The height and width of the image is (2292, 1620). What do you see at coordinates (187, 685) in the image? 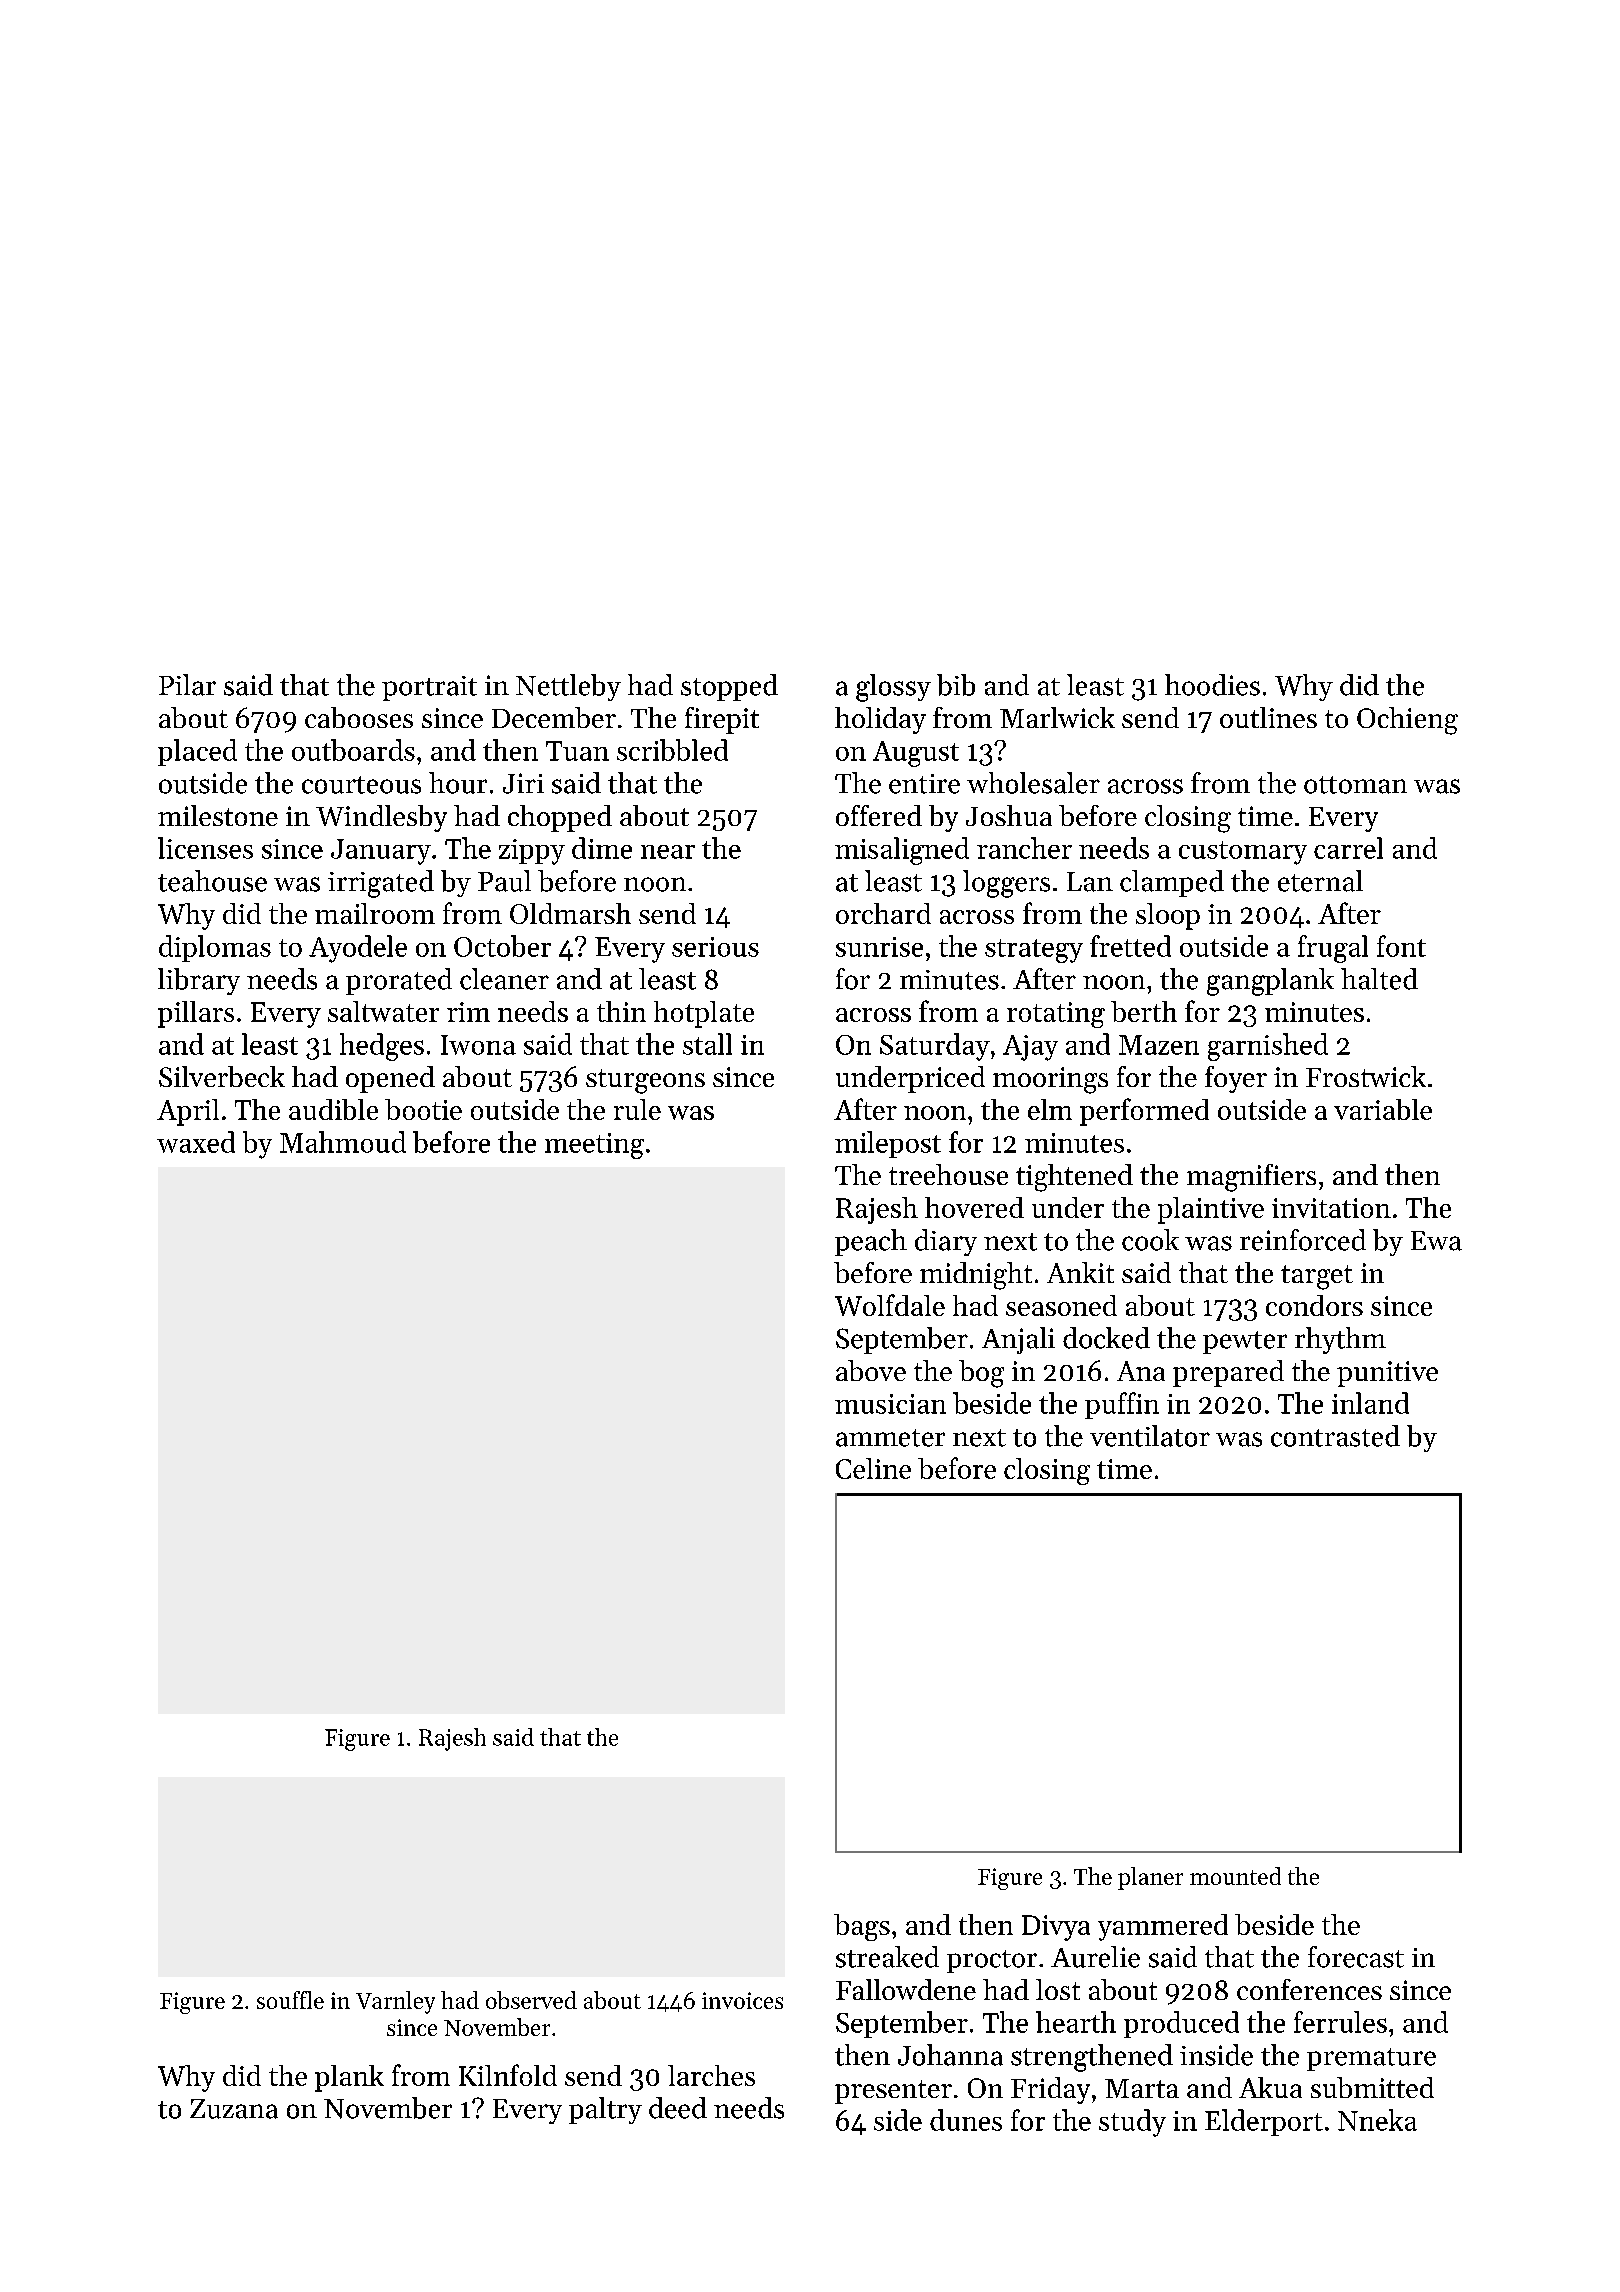
I see `Pilar` at bounding box center [187, 685].
